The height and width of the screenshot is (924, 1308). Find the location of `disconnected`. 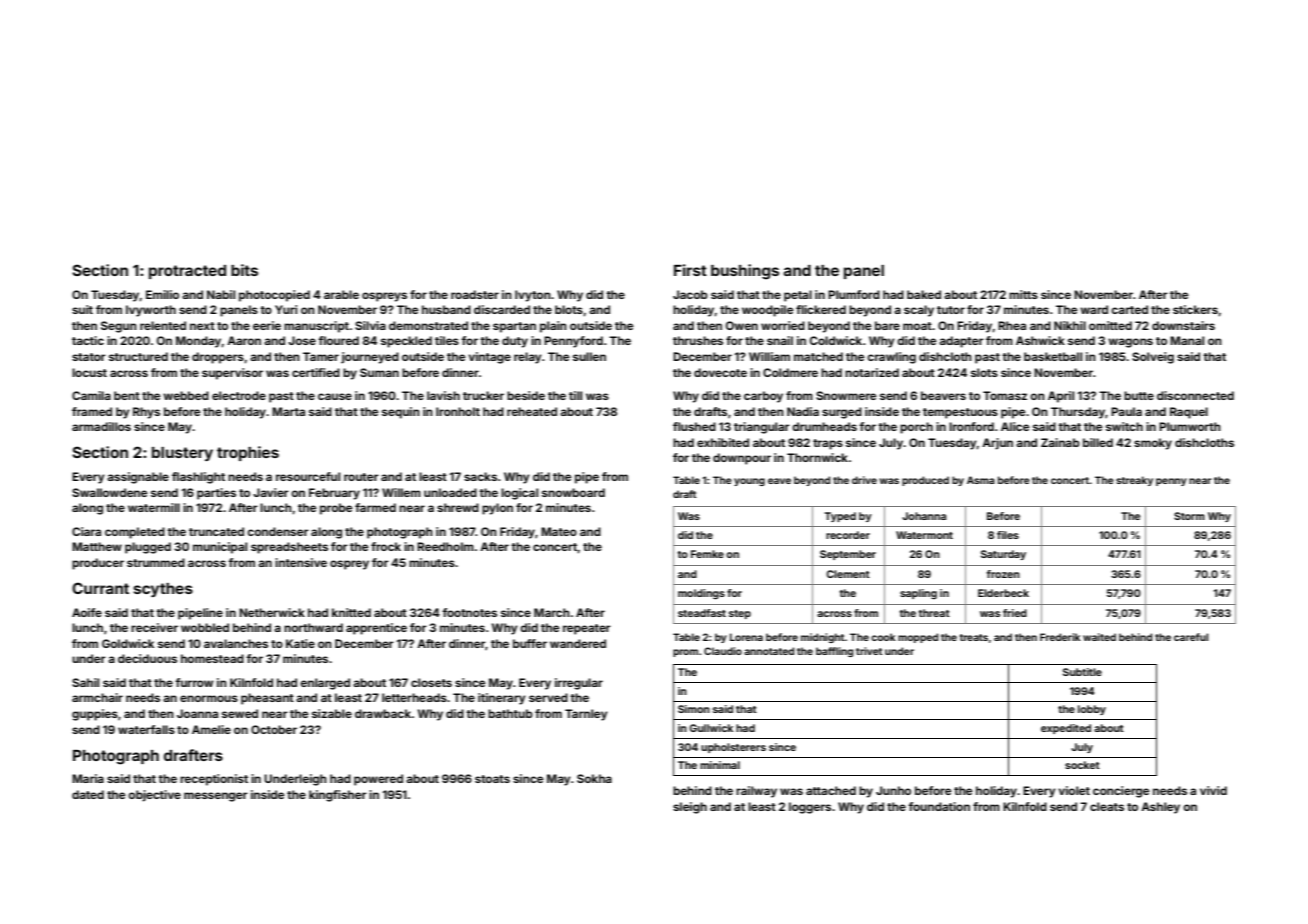

disconnected is located at coordinates (1195, 395).
